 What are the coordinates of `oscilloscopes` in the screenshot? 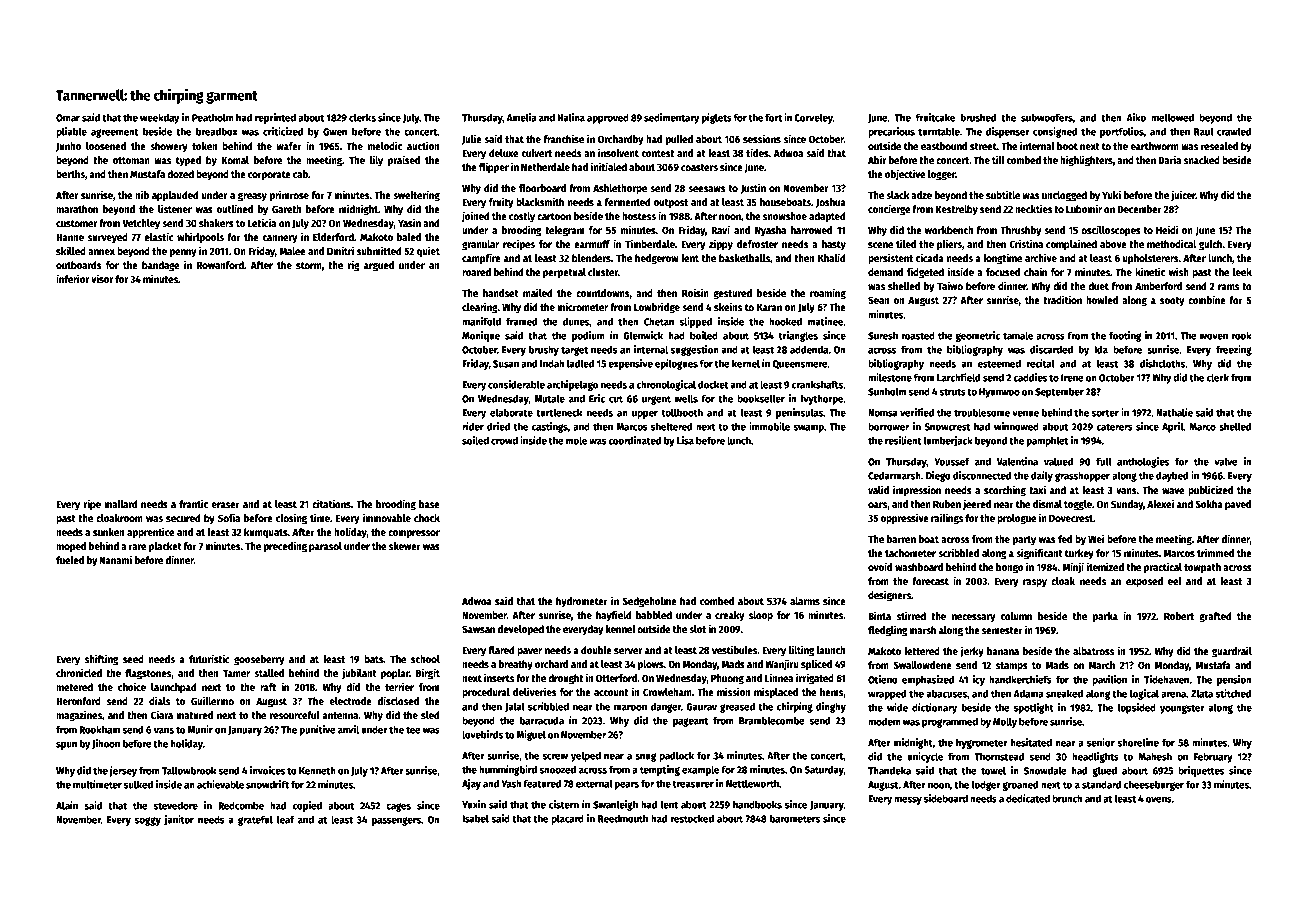 It's located at (1111, 230).
